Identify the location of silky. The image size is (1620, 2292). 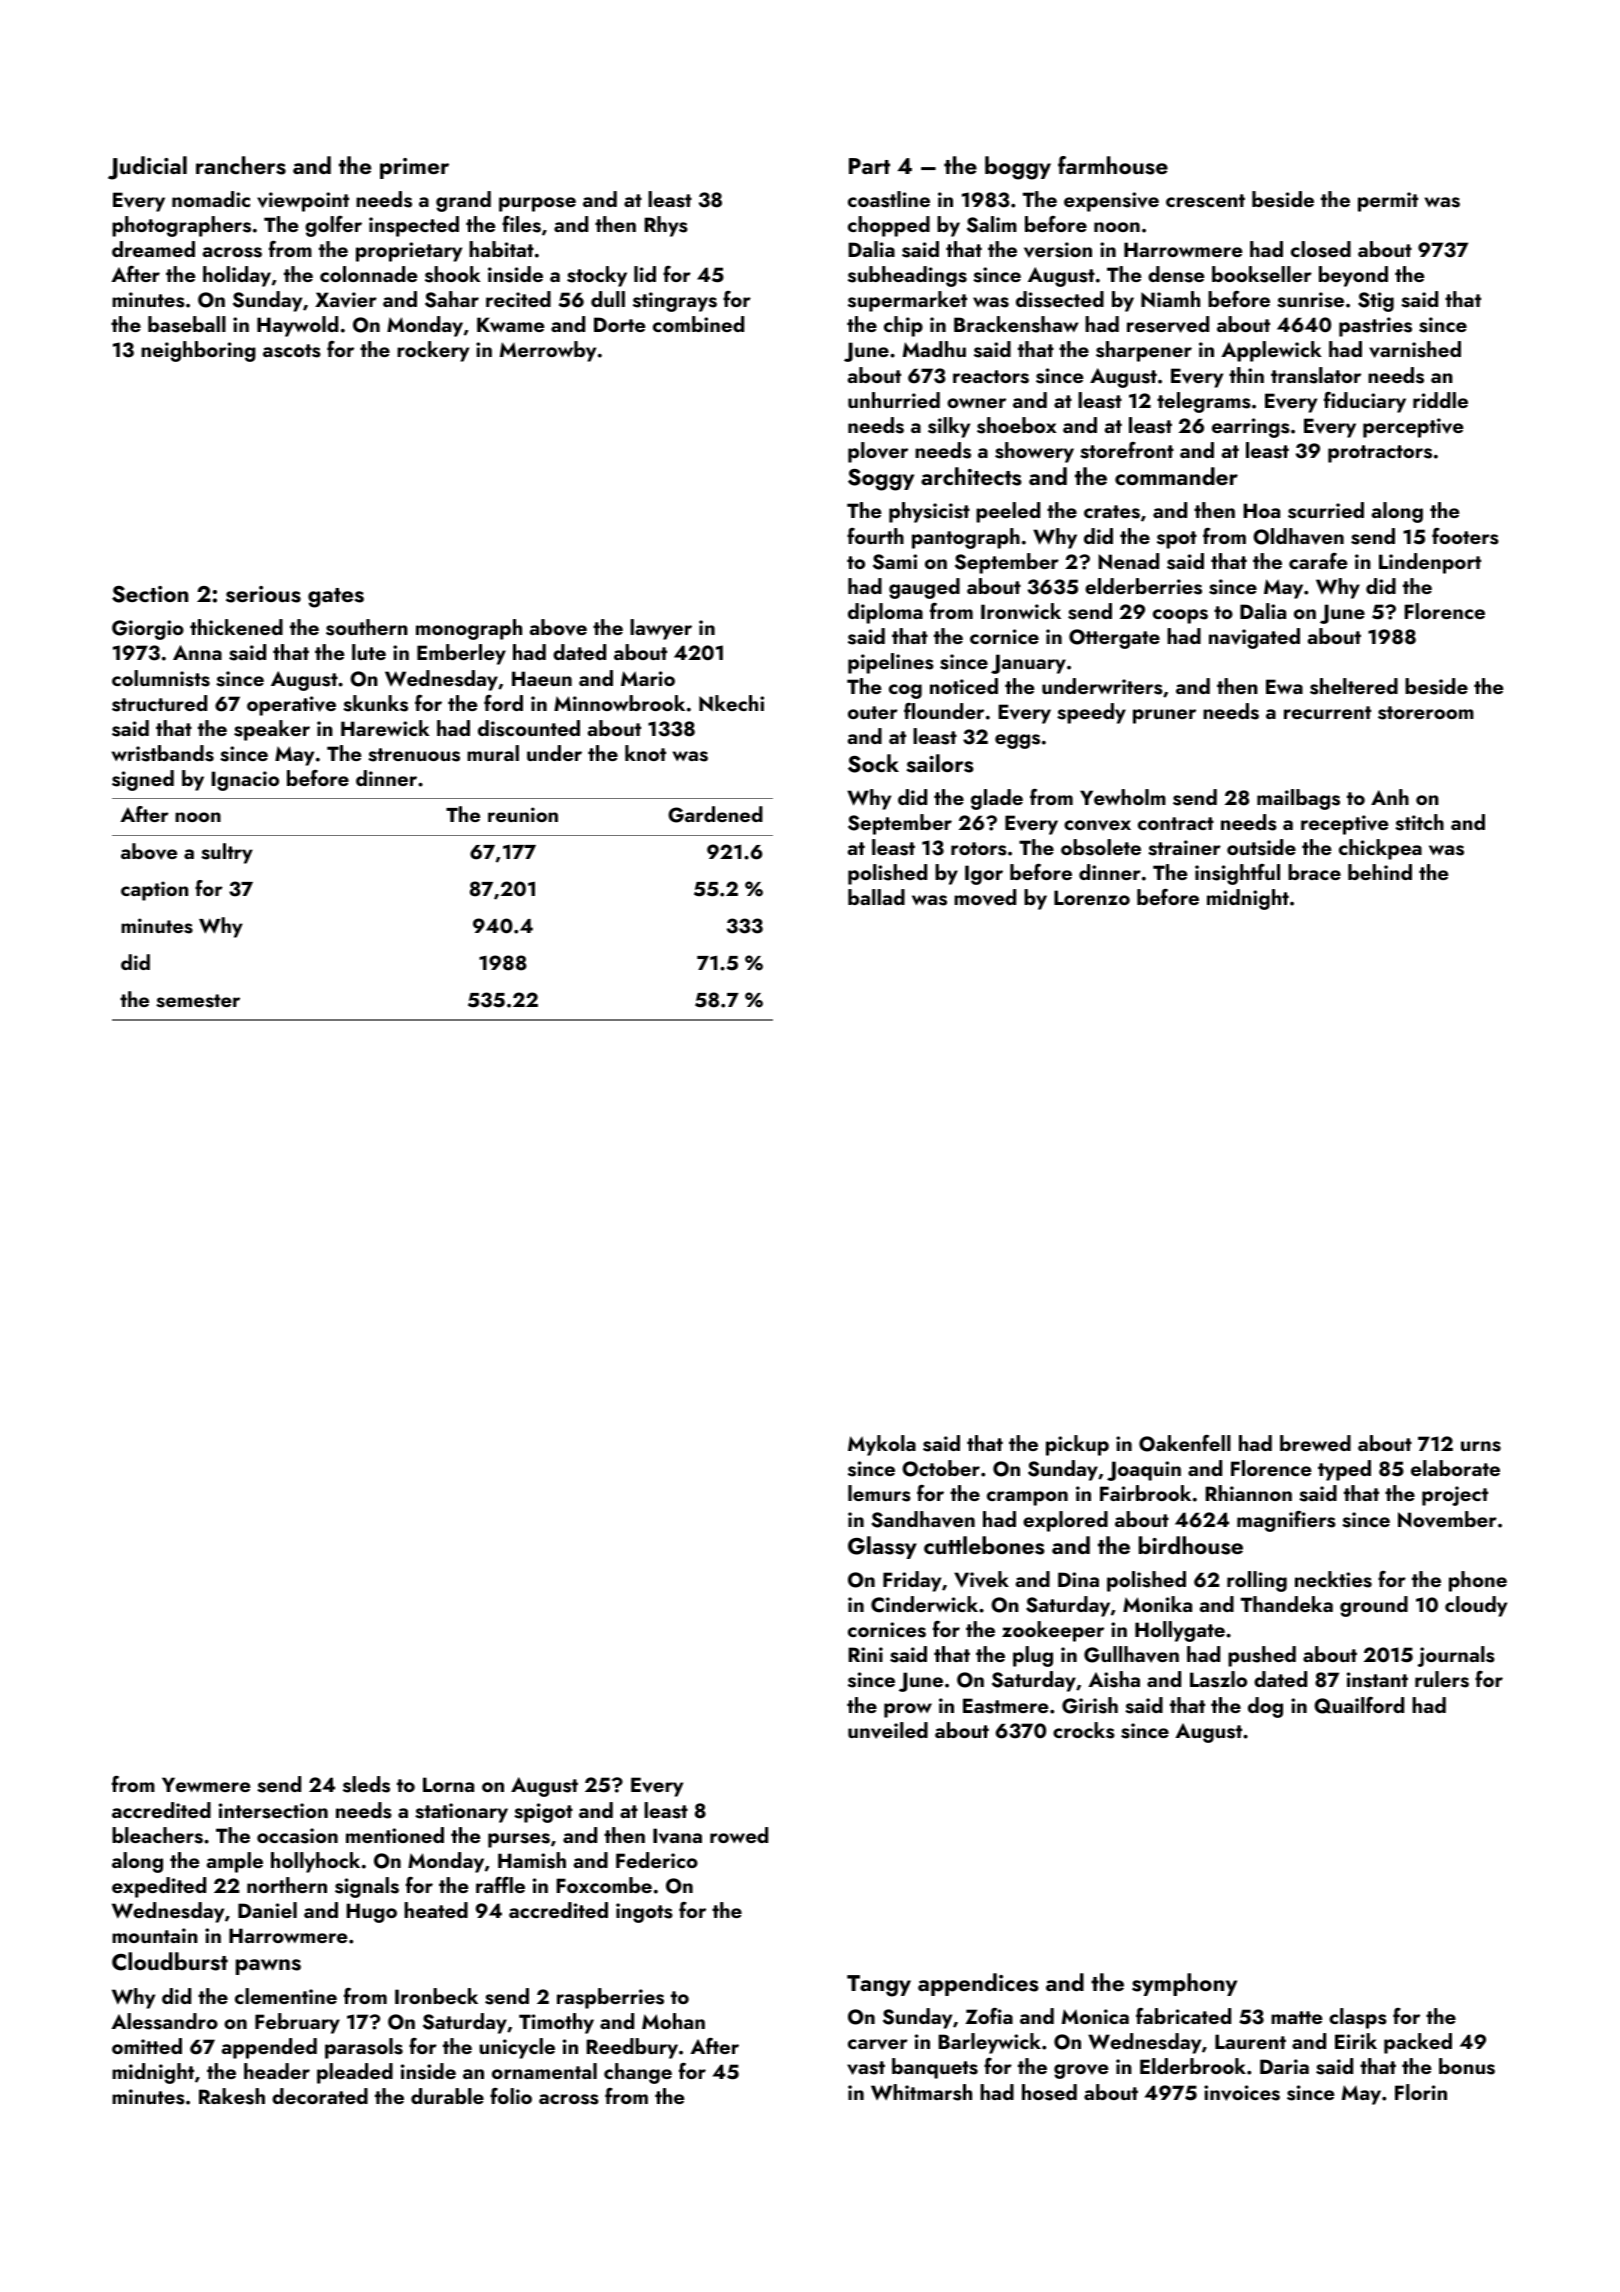
(949, 427).
